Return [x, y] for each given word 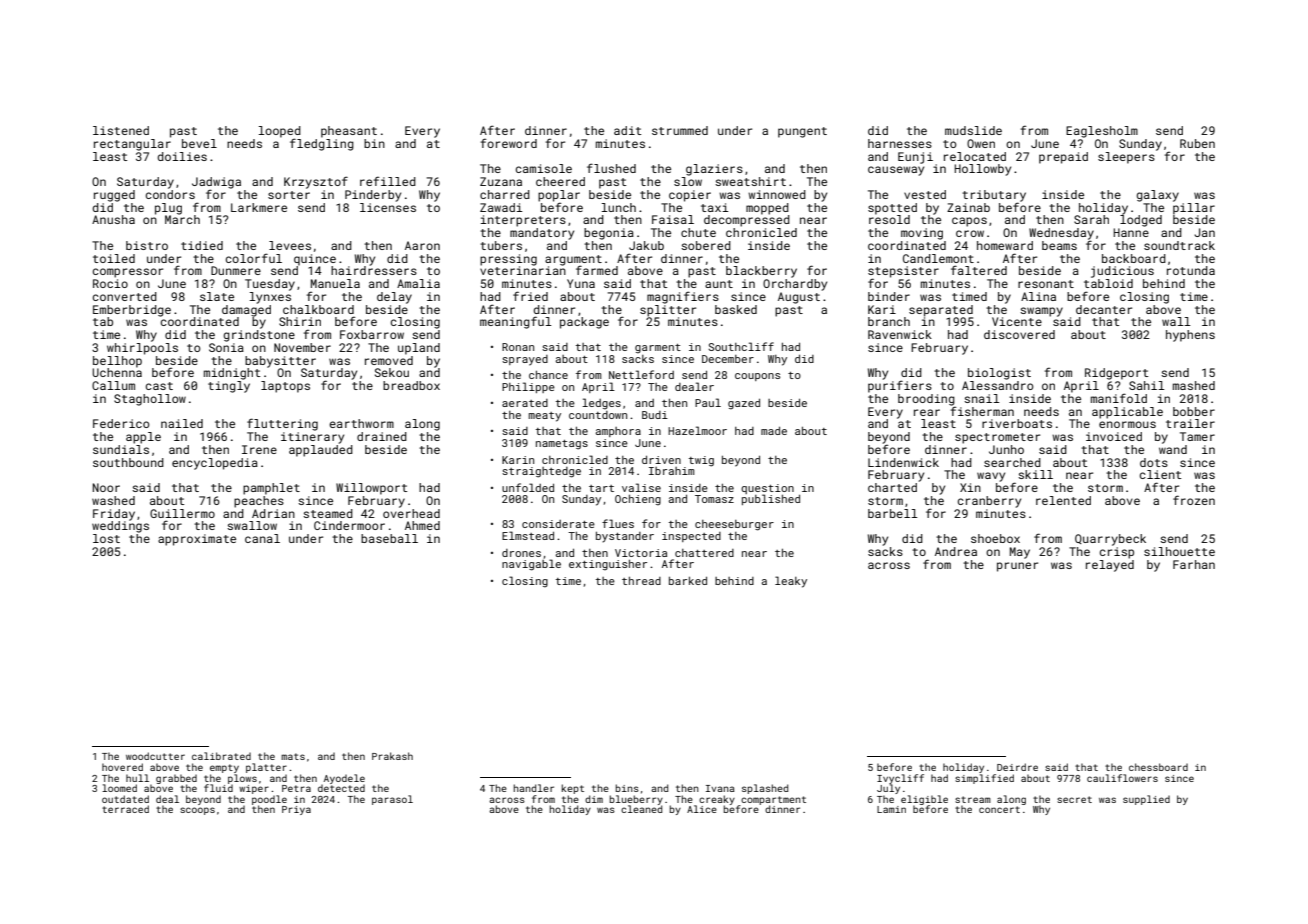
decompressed [747, 221]
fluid [218, 788]
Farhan [1194, 564]
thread [641, 581]
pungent [802, 132]
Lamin [891, 809]
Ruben [1197, 143]
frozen [1194, 500]
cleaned [641, 809]
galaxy [1157, 196]
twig [701, 461]
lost [106, 538]
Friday [114, 515]
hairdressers [374, 270]
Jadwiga [216, 183]
